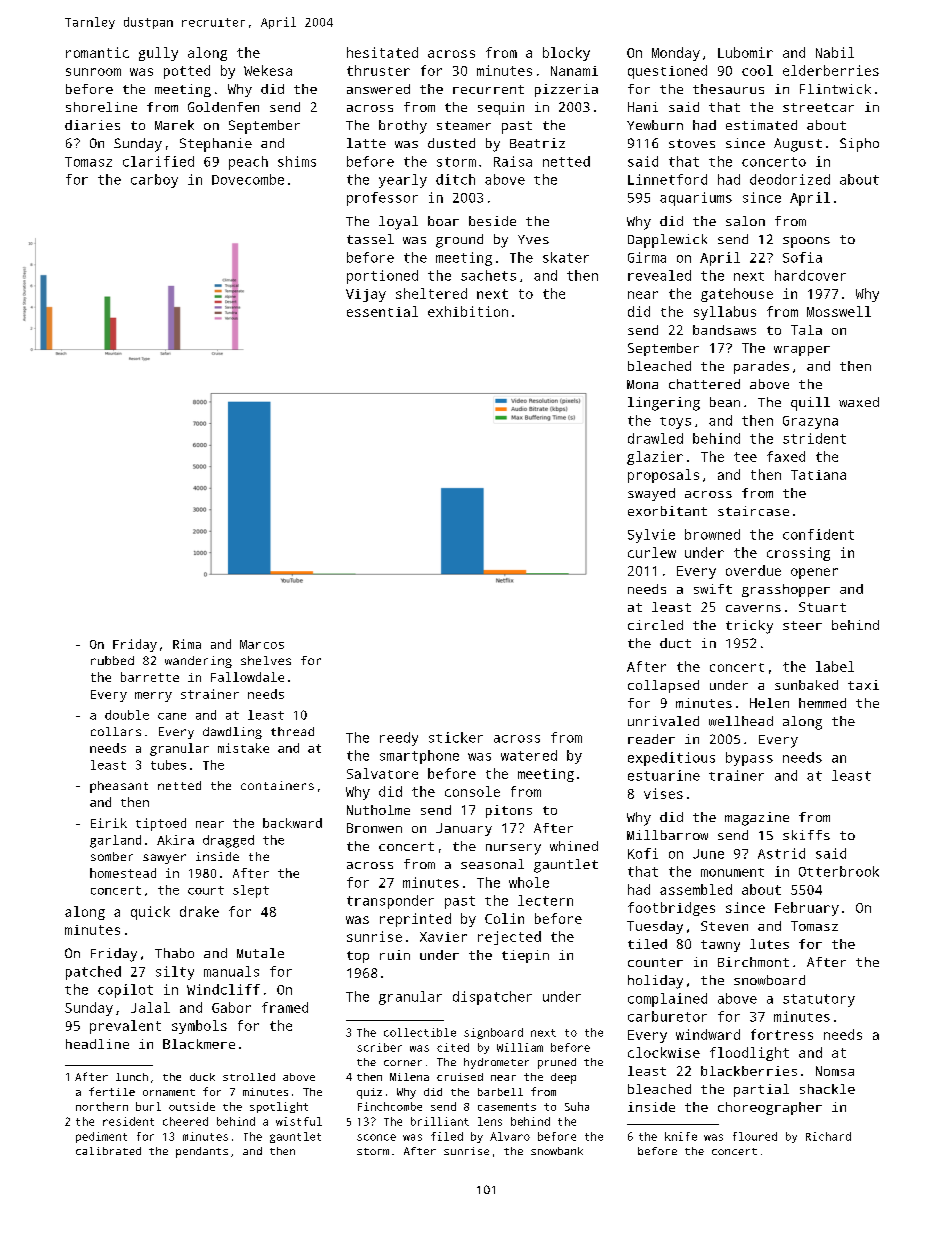  What do you see at coordinates (187, 72) in the image?
I see `potted` at bounding box center [187, 72].
